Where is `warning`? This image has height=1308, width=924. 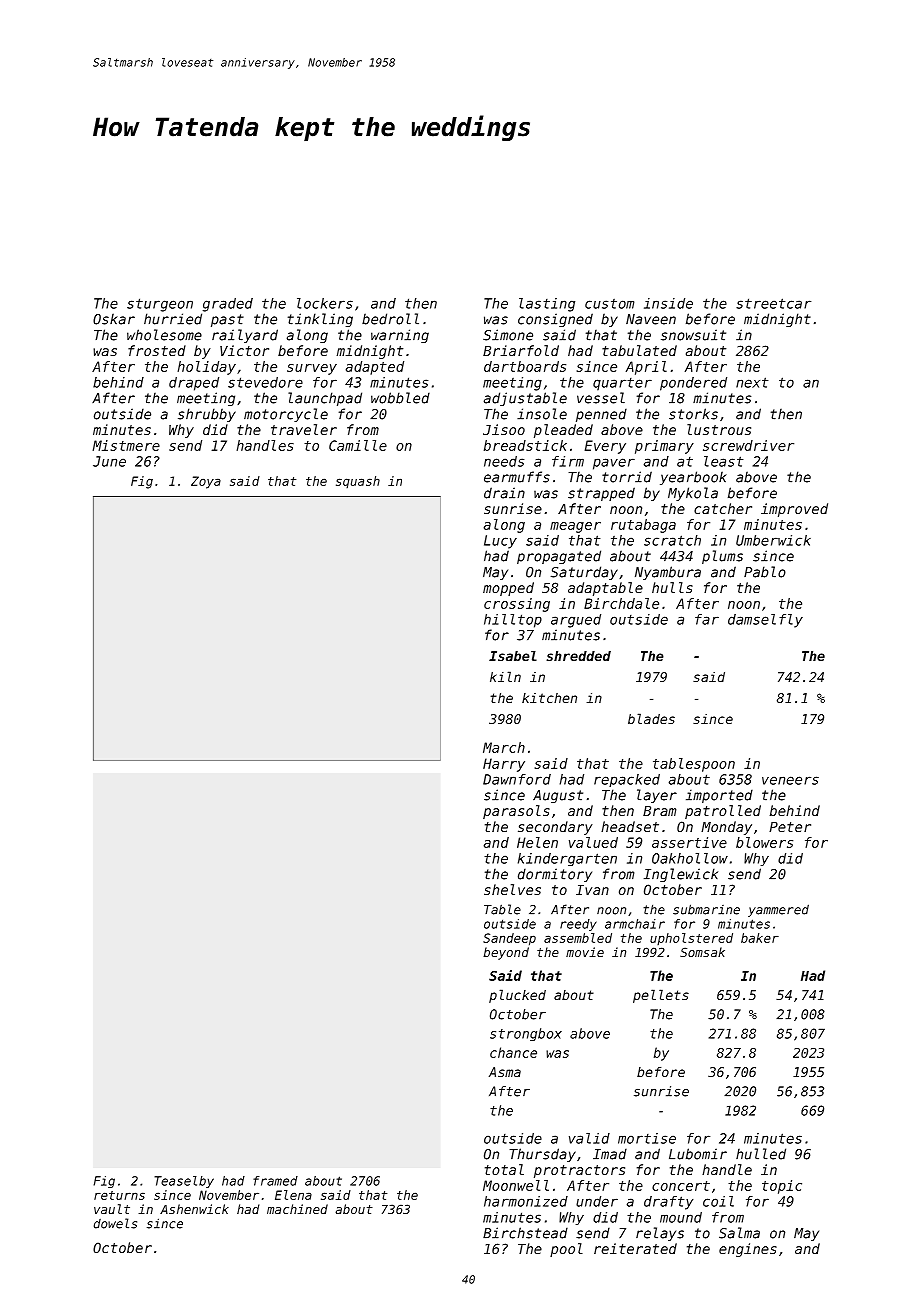
warning is located at coordinates (400, 336).
